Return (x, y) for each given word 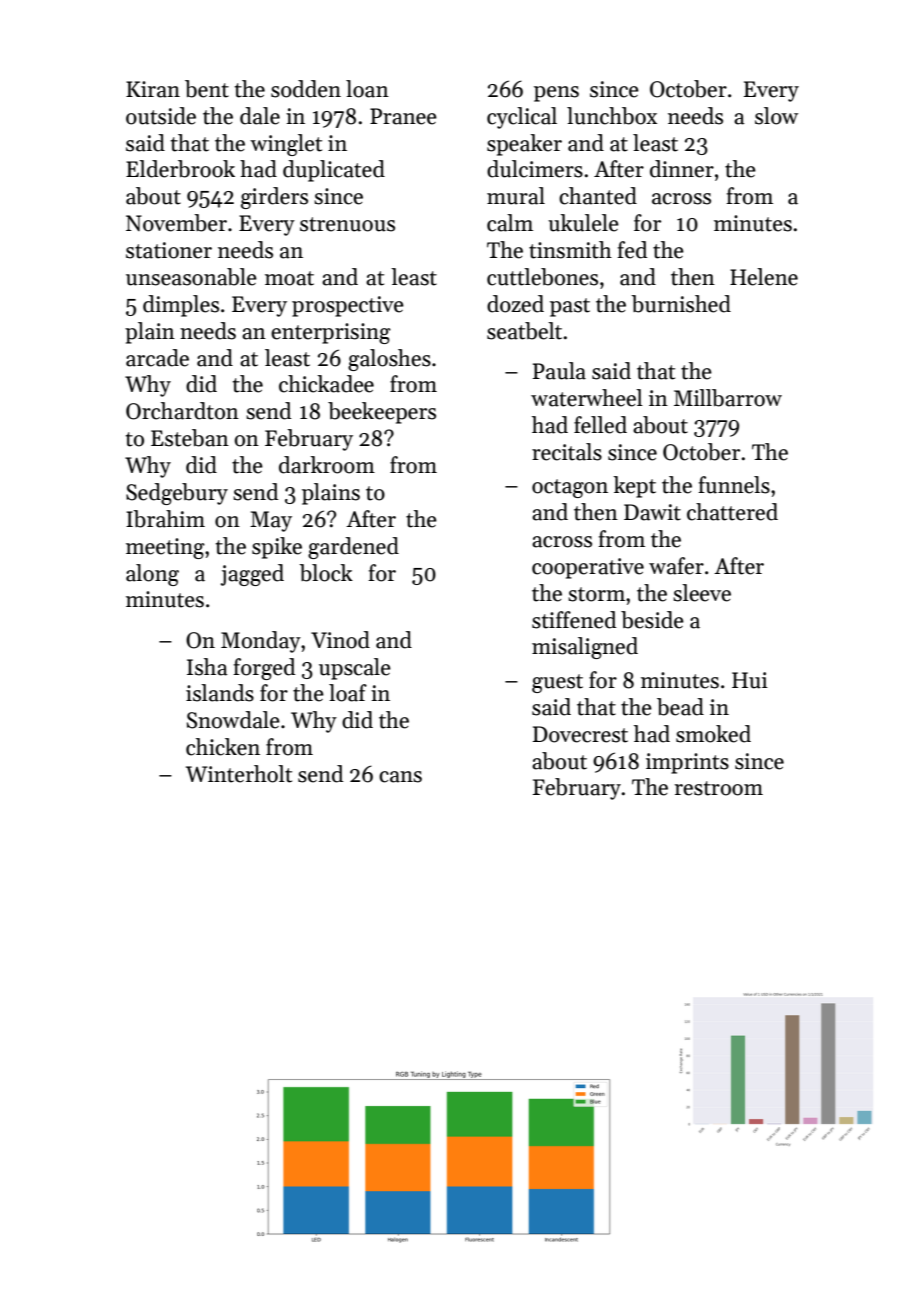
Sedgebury (177, 494)
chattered (732, 512)
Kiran (153, 89)
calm (510, 223)
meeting (165, 548)
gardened (353, 548)
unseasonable (191, 277)
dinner (682, 169)
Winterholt (239, 774)
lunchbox (612, 116)
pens (556, 94)
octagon (570, 488)
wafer (676, 566)
